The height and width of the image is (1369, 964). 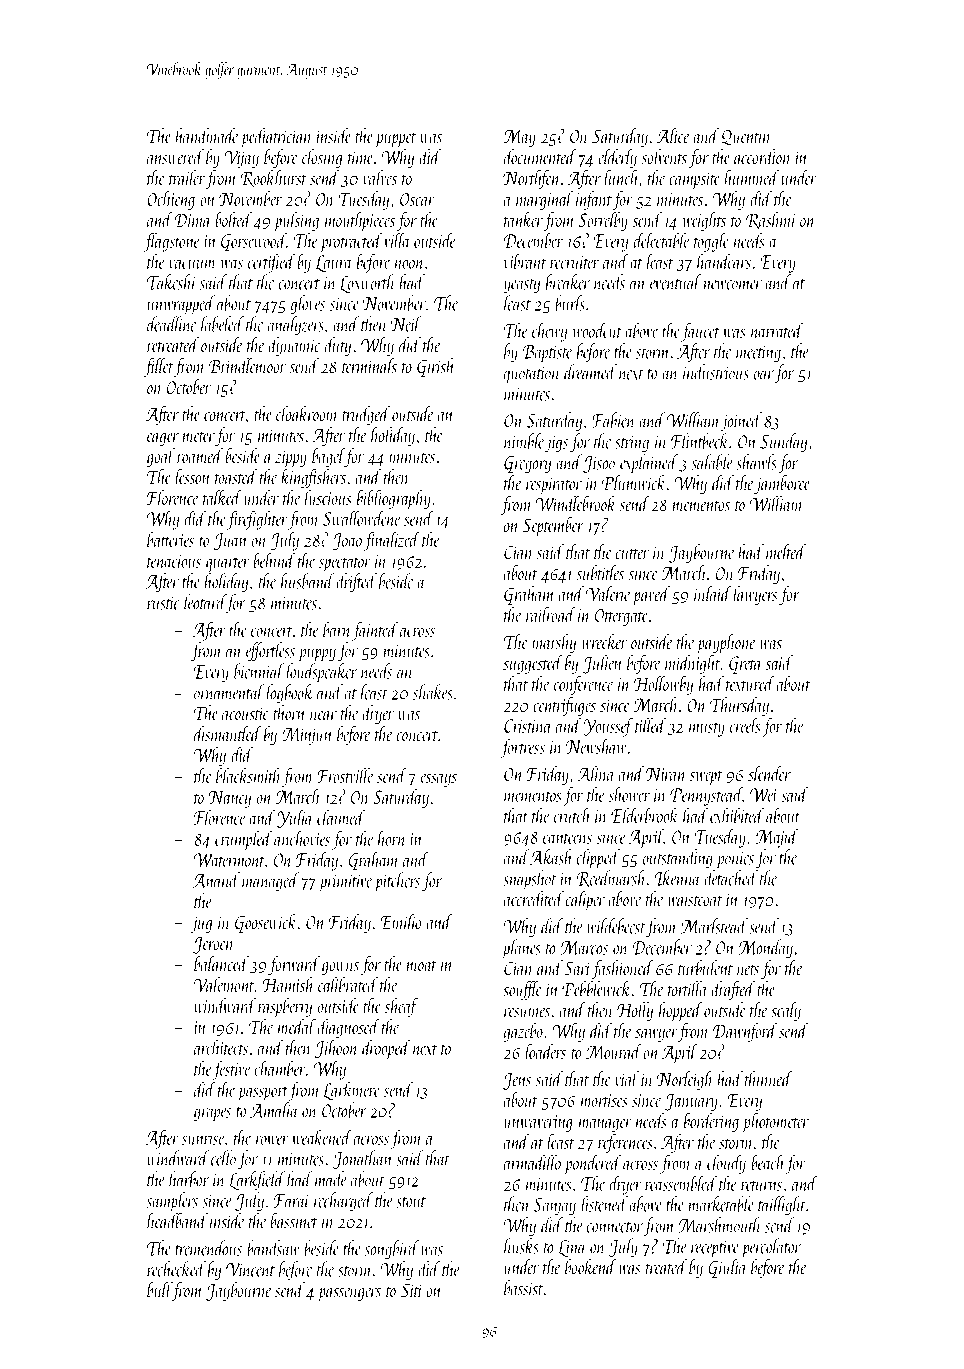 I want to click on rower, so click(x=272, y=1140).
